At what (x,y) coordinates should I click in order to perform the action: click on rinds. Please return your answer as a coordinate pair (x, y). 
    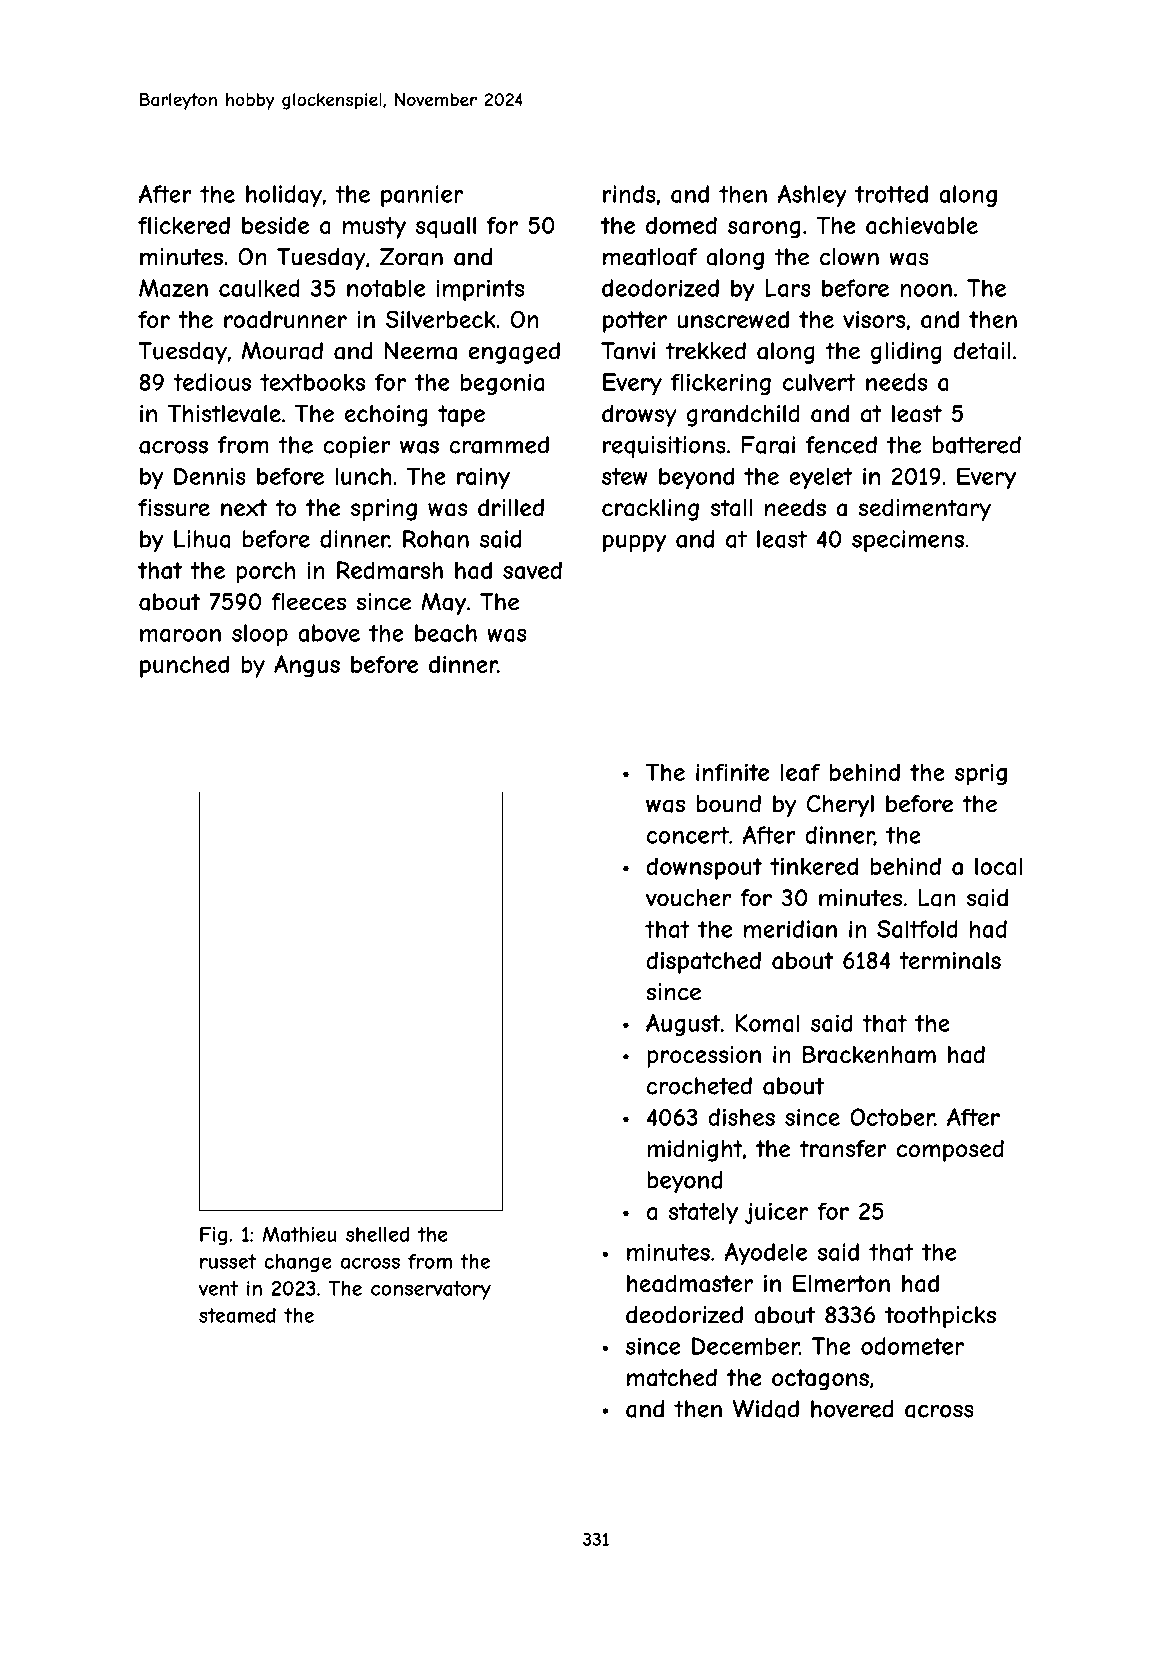
    Looking at the image, I should click on (629, 194).
